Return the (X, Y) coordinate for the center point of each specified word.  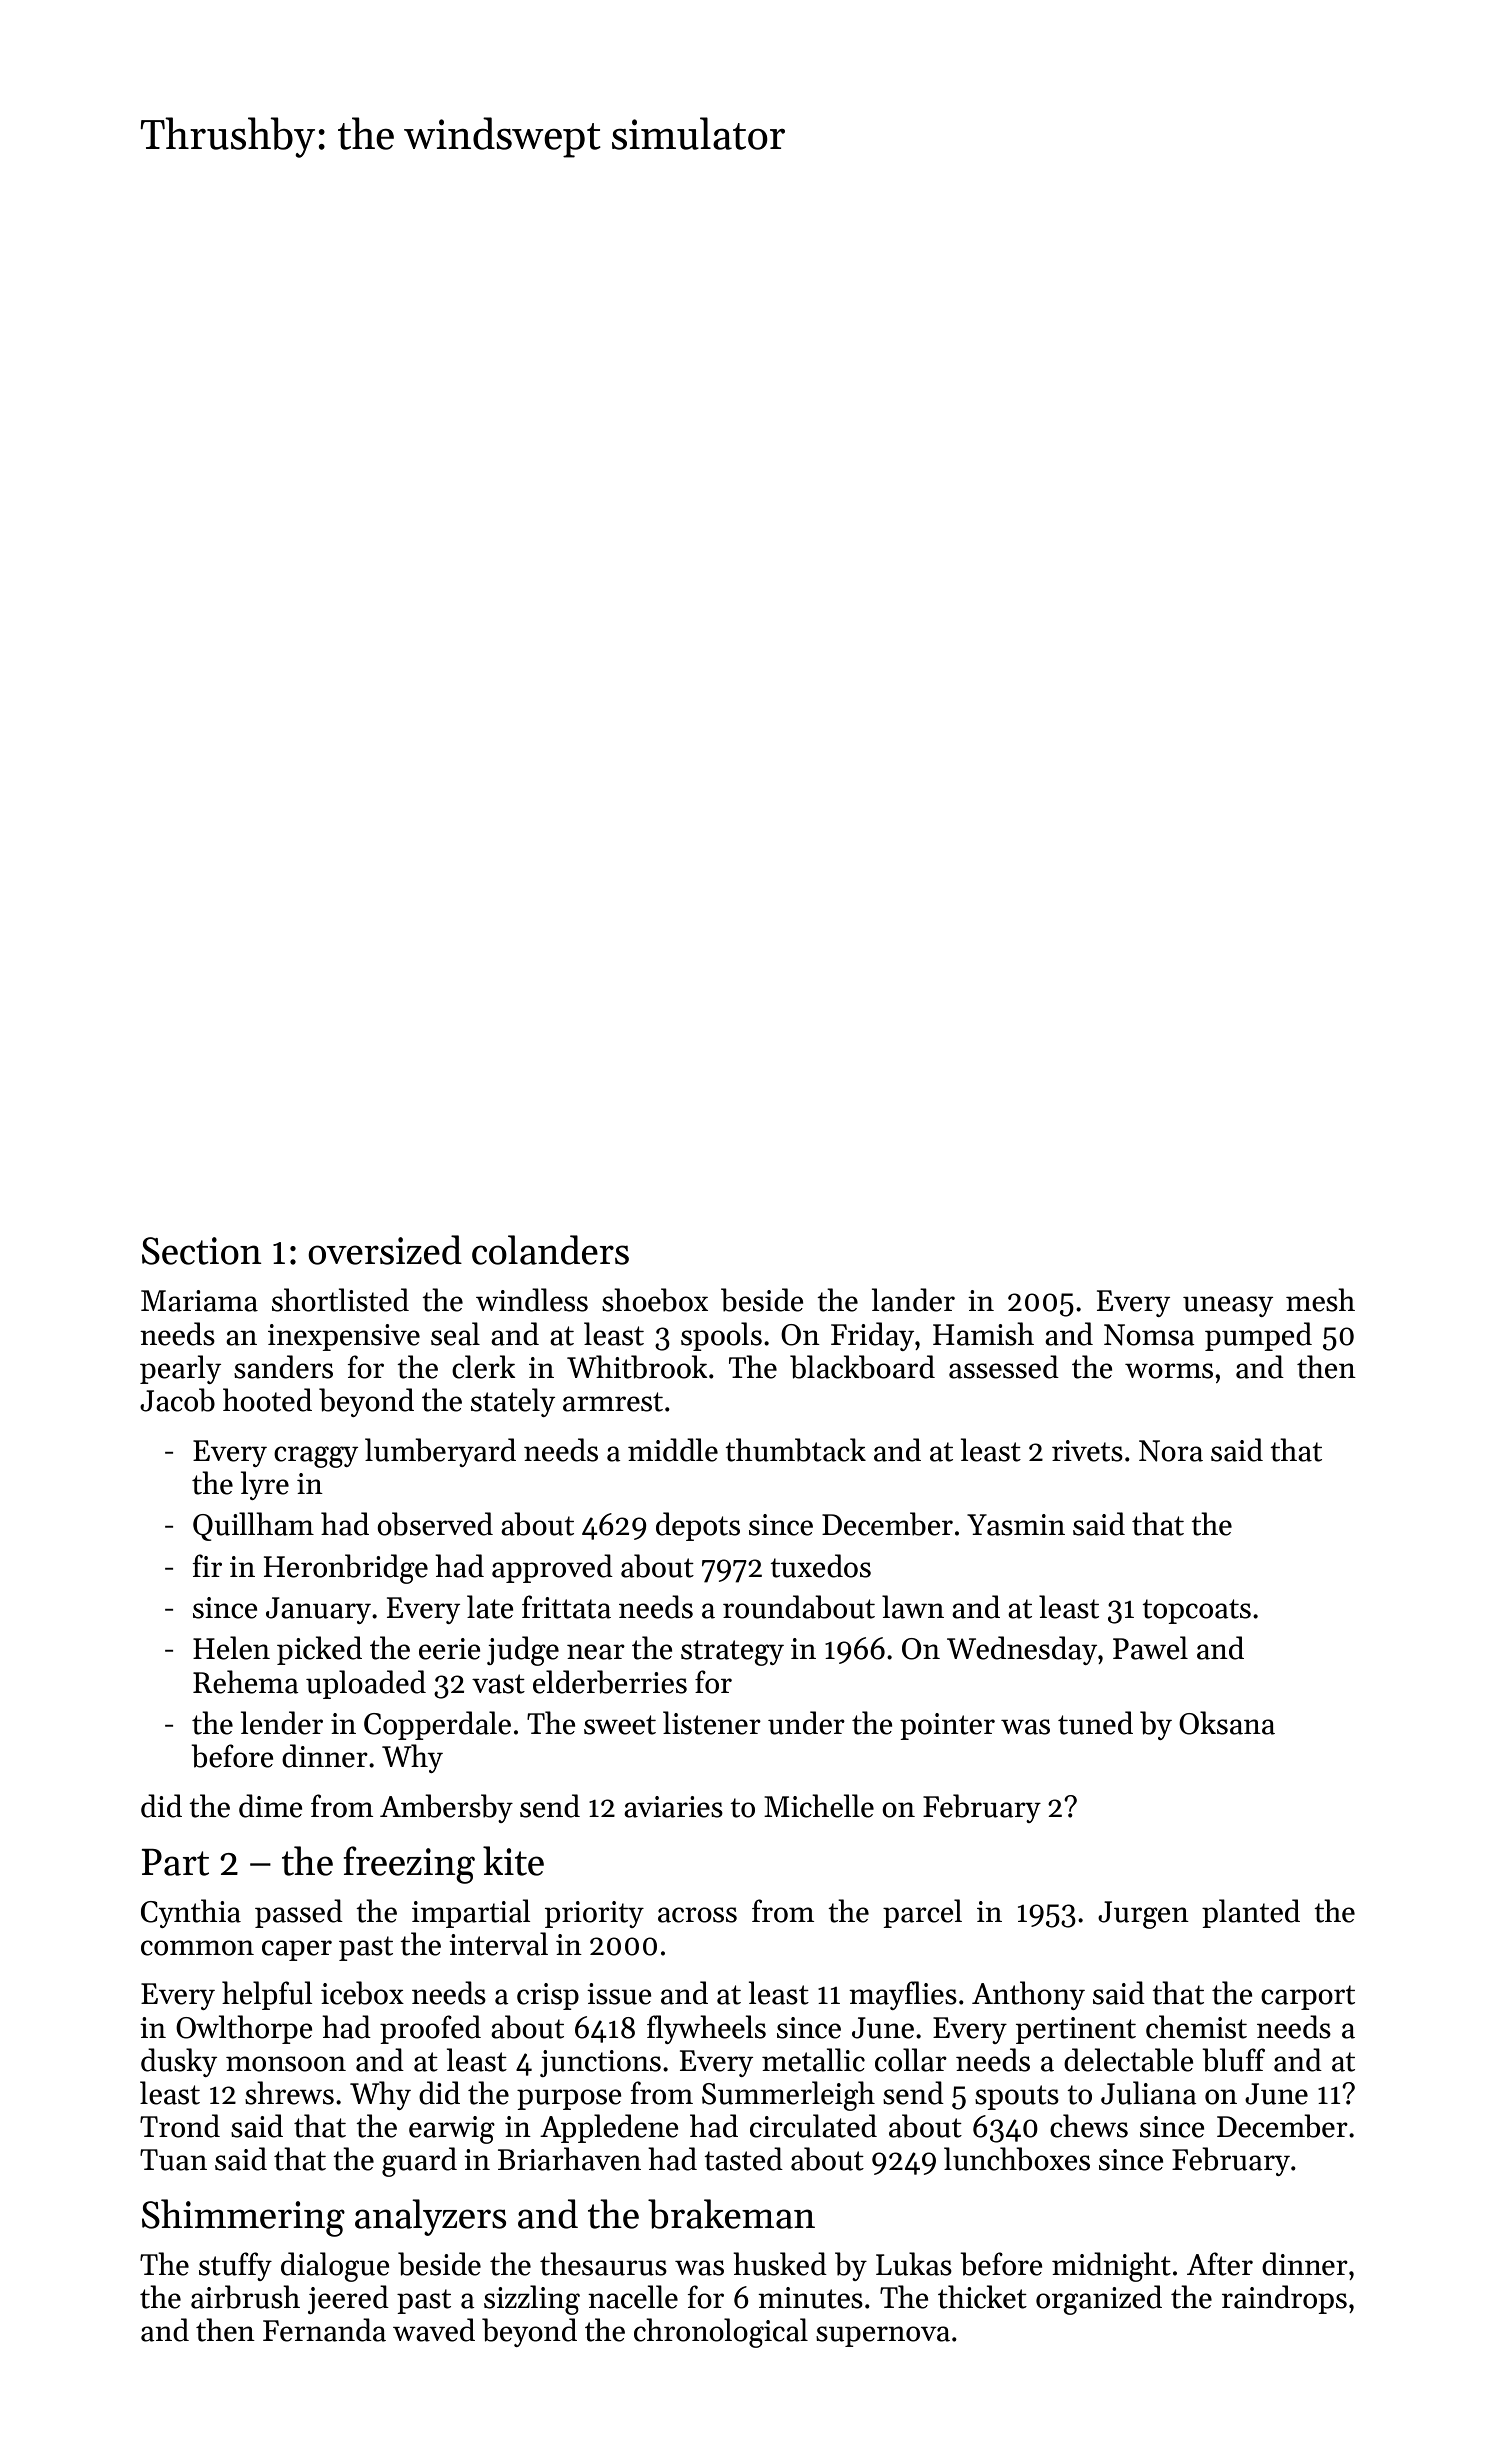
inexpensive (344, 1337)
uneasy (1228, 1306)
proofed (430, 2029)
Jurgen (1143, 1915)
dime (271, 1806)
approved (552, 1568)
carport (1308, 1997)
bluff (1233, 2060)
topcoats (1196, 1611)
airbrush (245, 2297)
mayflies (903, 1995)
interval (498, 1944)
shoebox (655, 1300)
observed (435, 1524)
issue (619, 1994)
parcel (922, 1913)
